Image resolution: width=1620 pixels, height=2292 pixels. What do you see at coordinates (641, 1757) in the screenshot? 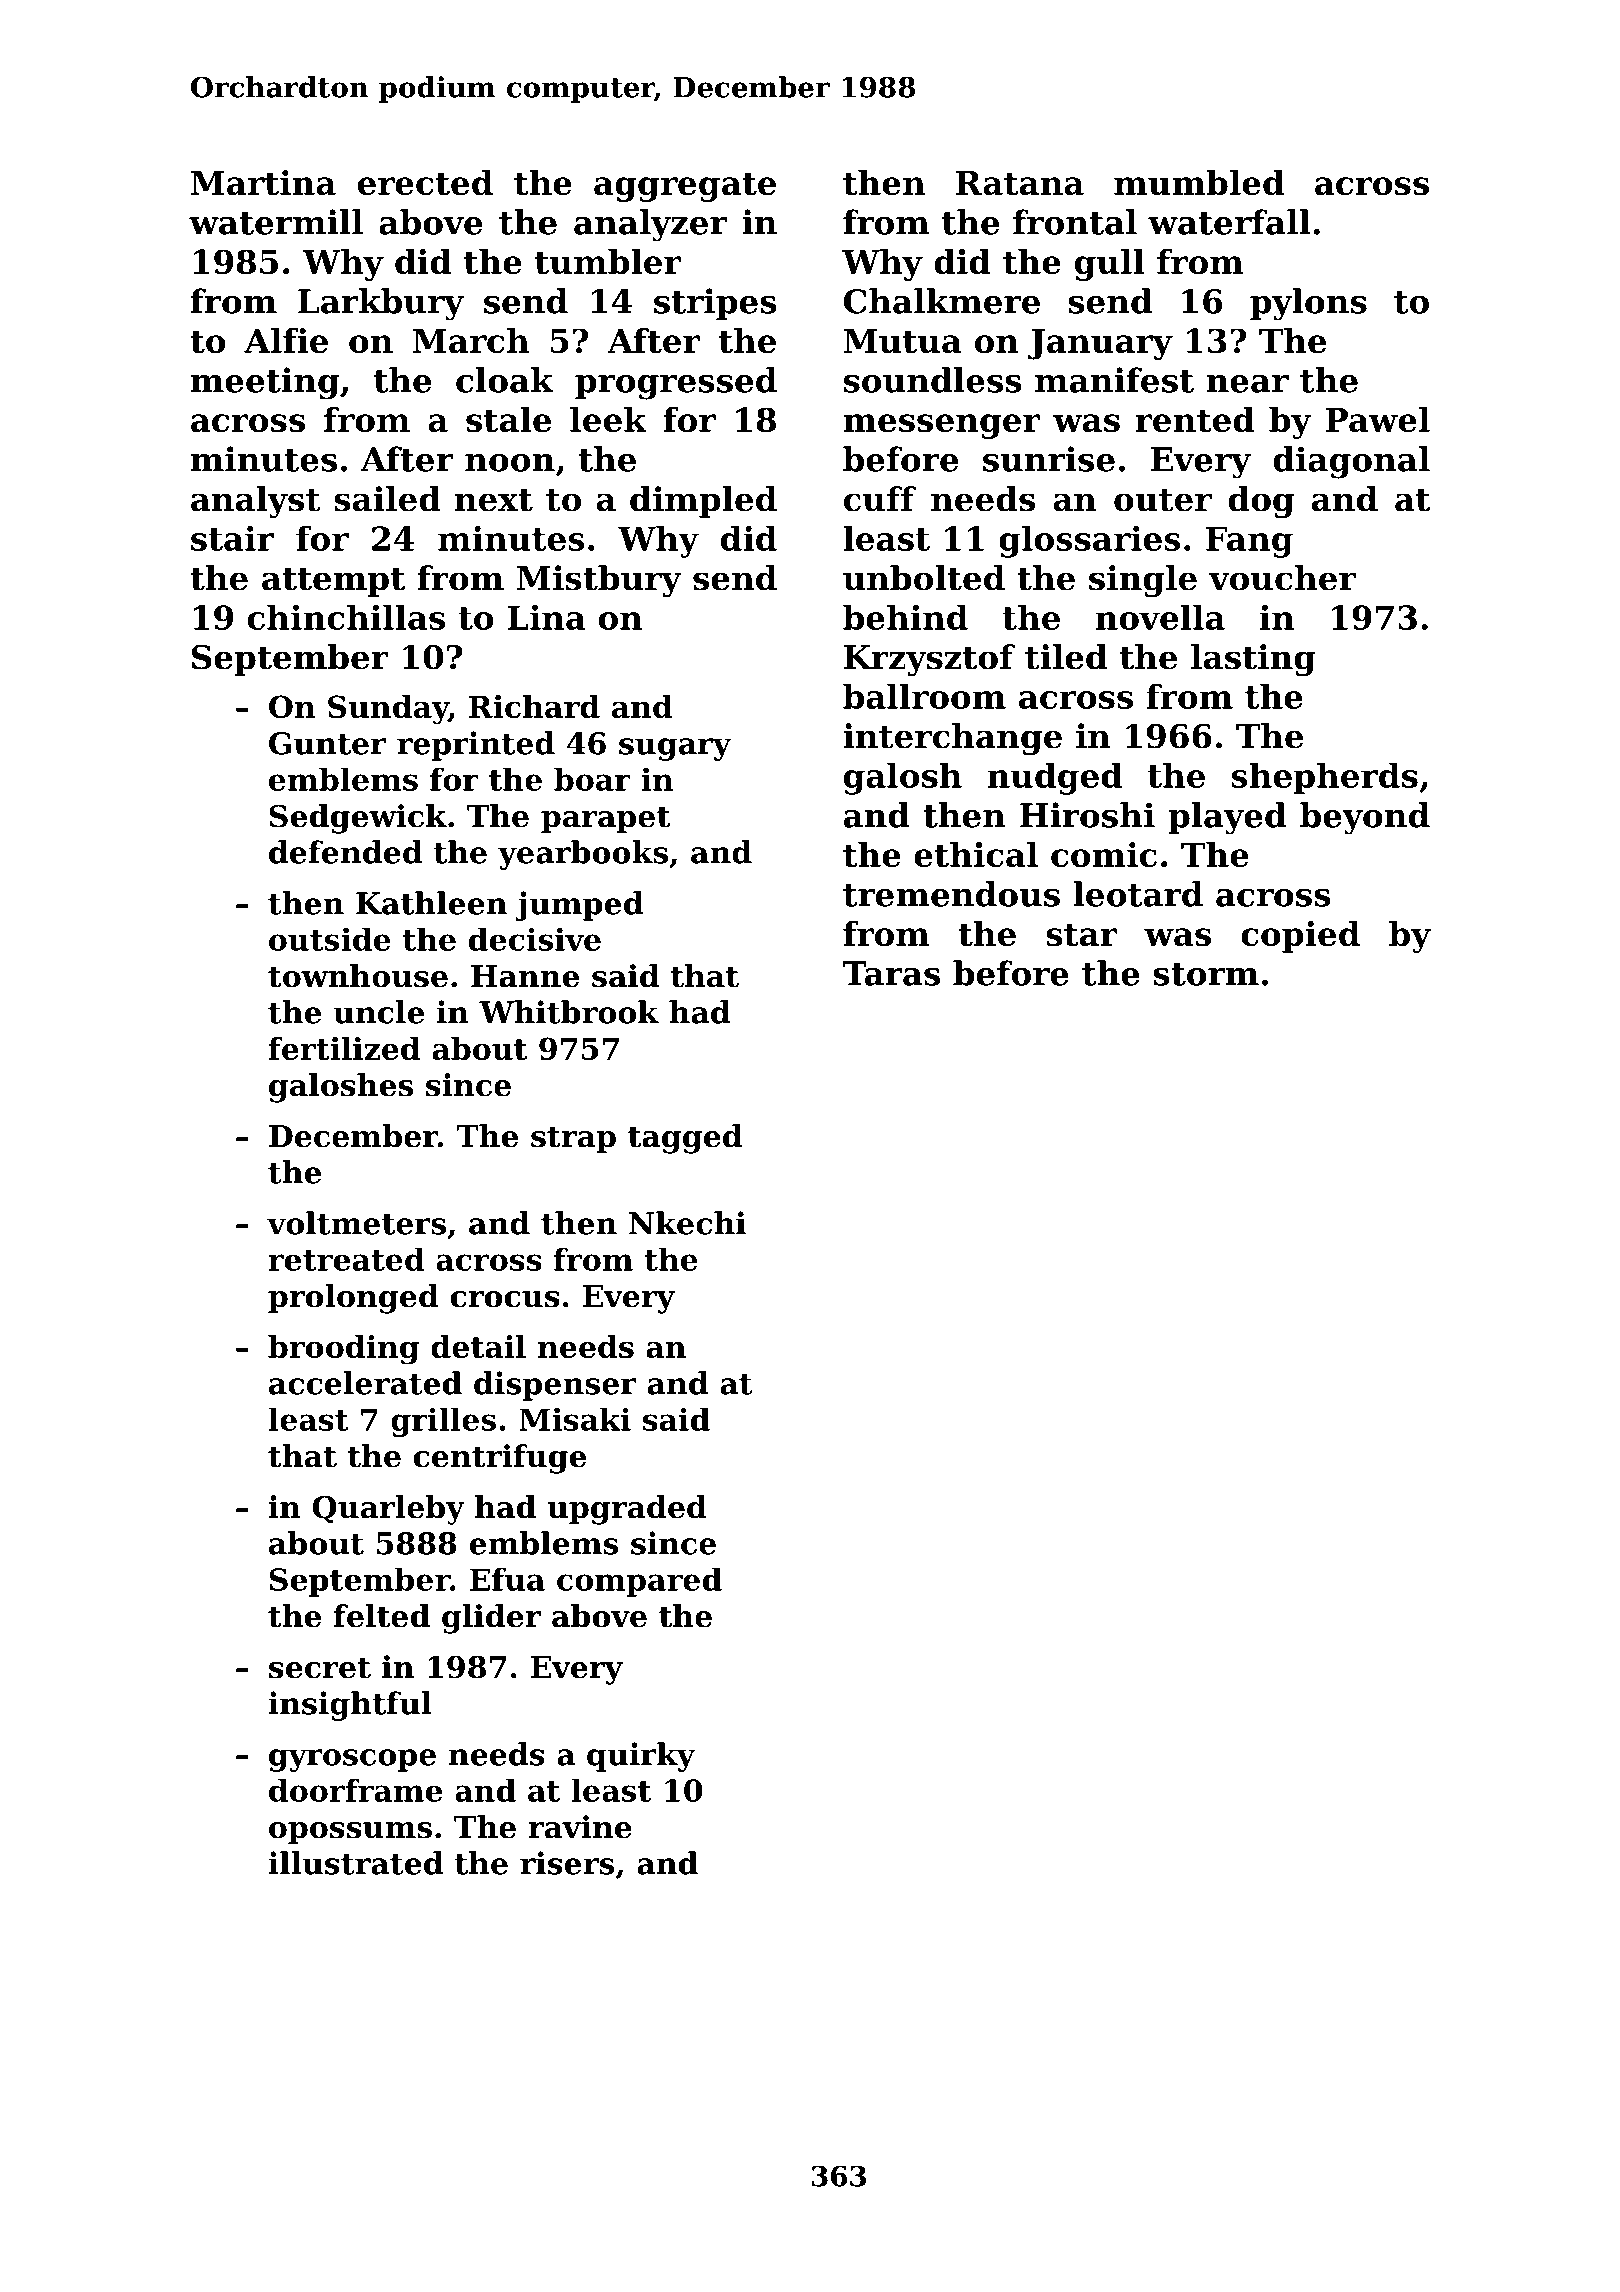
I see `quirky` at bounding box center [641, 1757].
